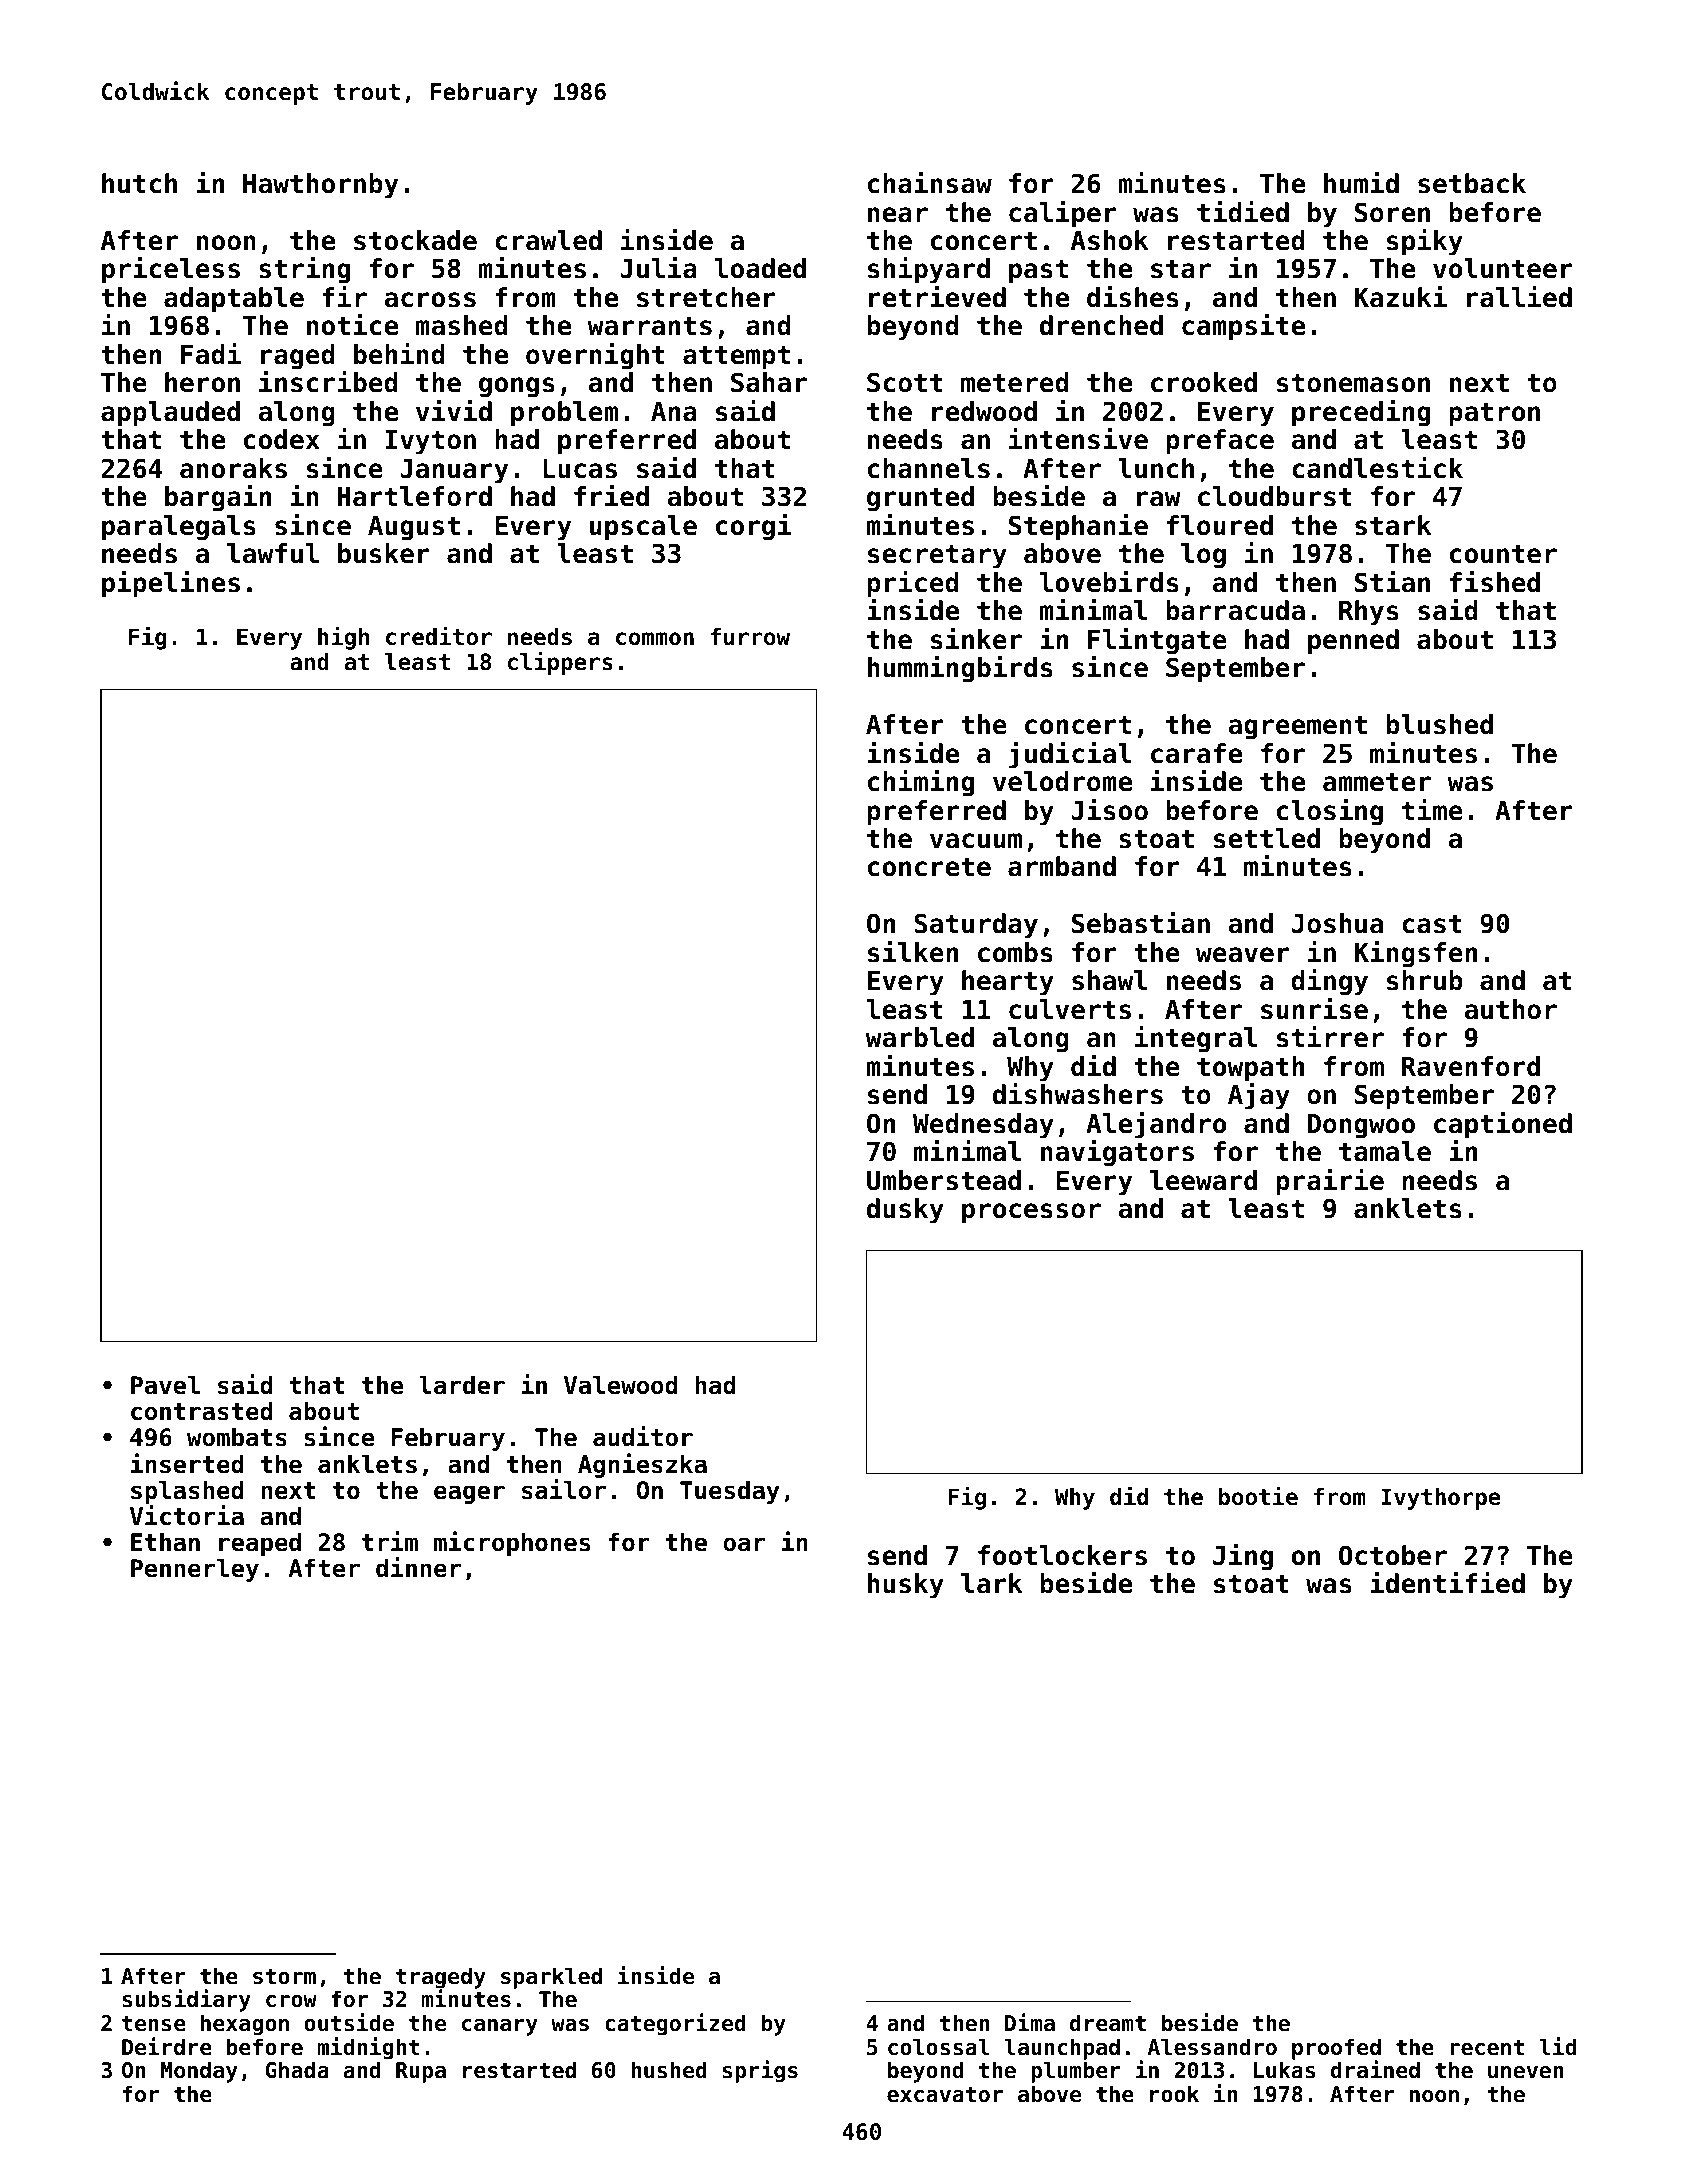 The width and height of the image is (1683, 2178). Describe the element at coordinates (284, 1977) in the image. I see `storm` at that location.
